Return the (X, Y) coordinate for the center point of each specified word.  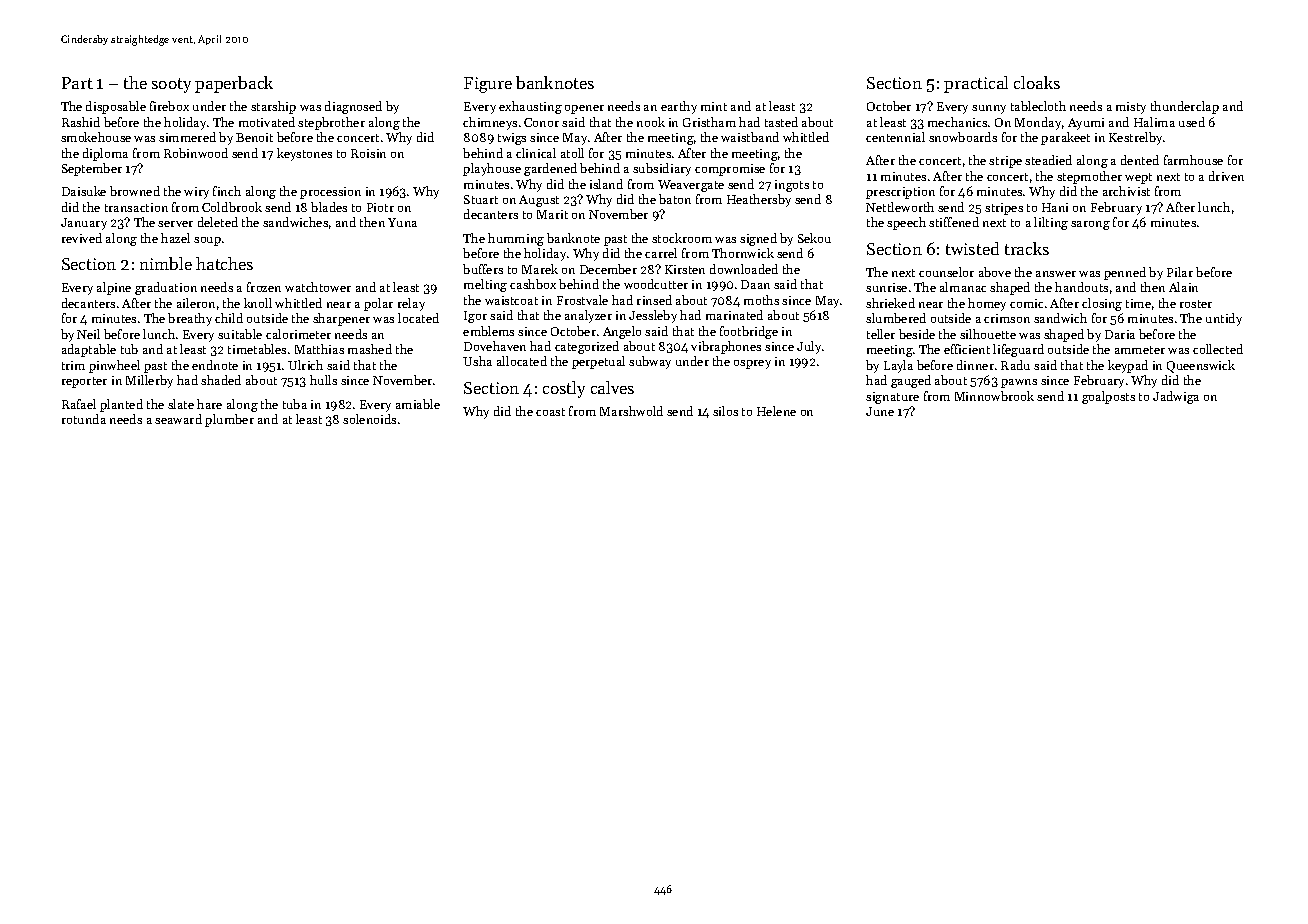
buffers (483, 269)
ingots (792, 186)
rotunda (84, 419)
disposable (116, 107)
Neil (88, 334)
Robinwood (196, 153)
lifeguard (1018, 350)
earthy (679, 107)
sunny (989, 109)
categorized (587, 347)
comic (1026, 303)
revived (82, 238)
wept (1138, 178)
